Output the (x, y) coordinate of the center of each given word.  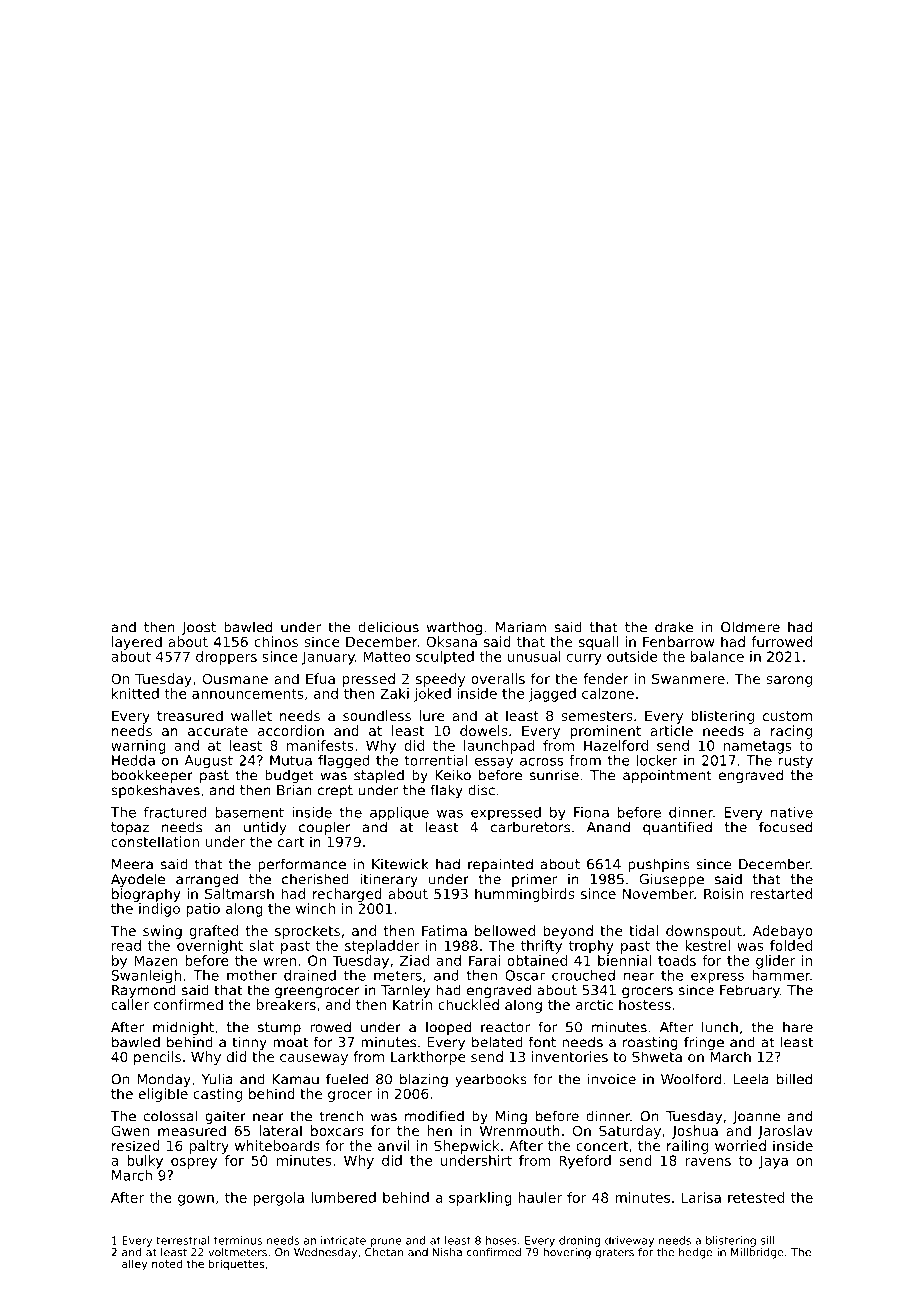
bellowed (505, 930)
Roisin (723, 893)
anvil (394, 1145)
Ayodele (138, 880)
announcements (248, 694)
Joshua (695, 1132)
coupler (325, 828)
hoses (501, 1240)
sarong (789, 681)
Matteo (386, 656)
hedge (695, 1253)
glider (775, 962)
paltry (209, 1147)
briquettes (236, 1264)
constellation (155, 841)
